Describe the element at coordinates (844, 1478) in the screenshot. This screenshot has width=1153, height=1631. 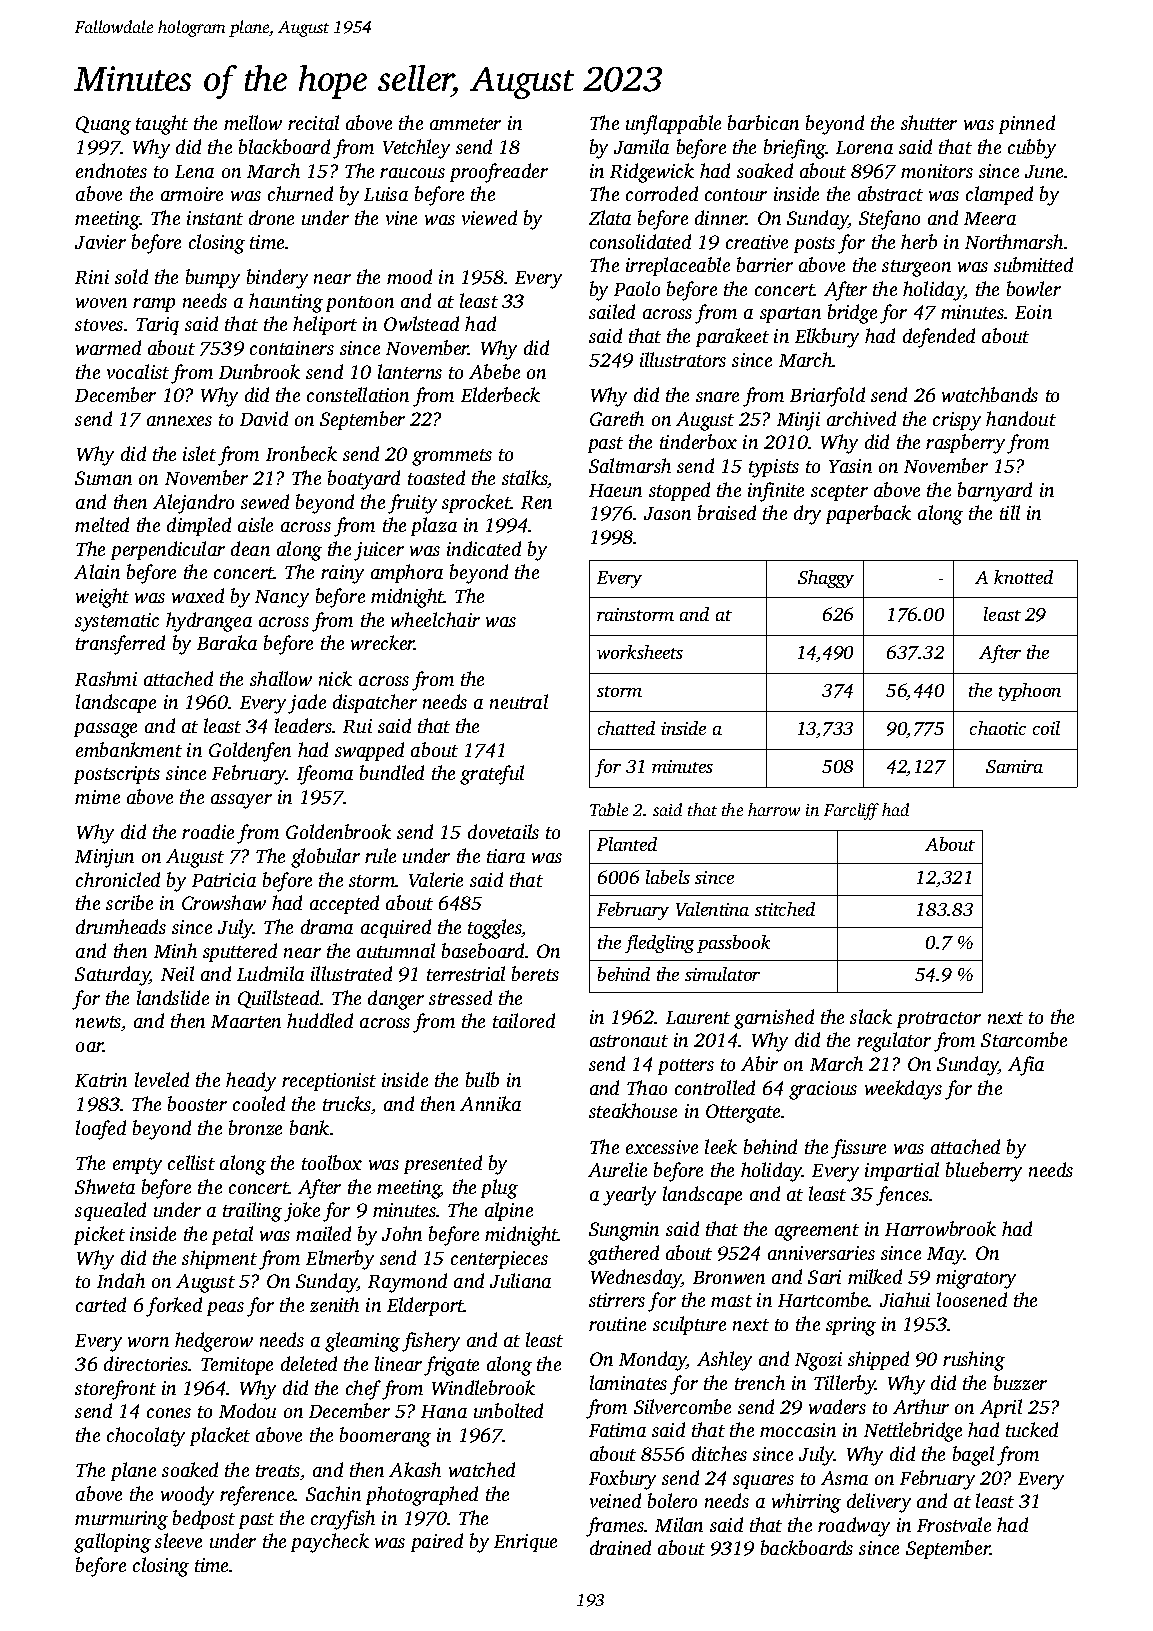
I see `Asma` at that location.
